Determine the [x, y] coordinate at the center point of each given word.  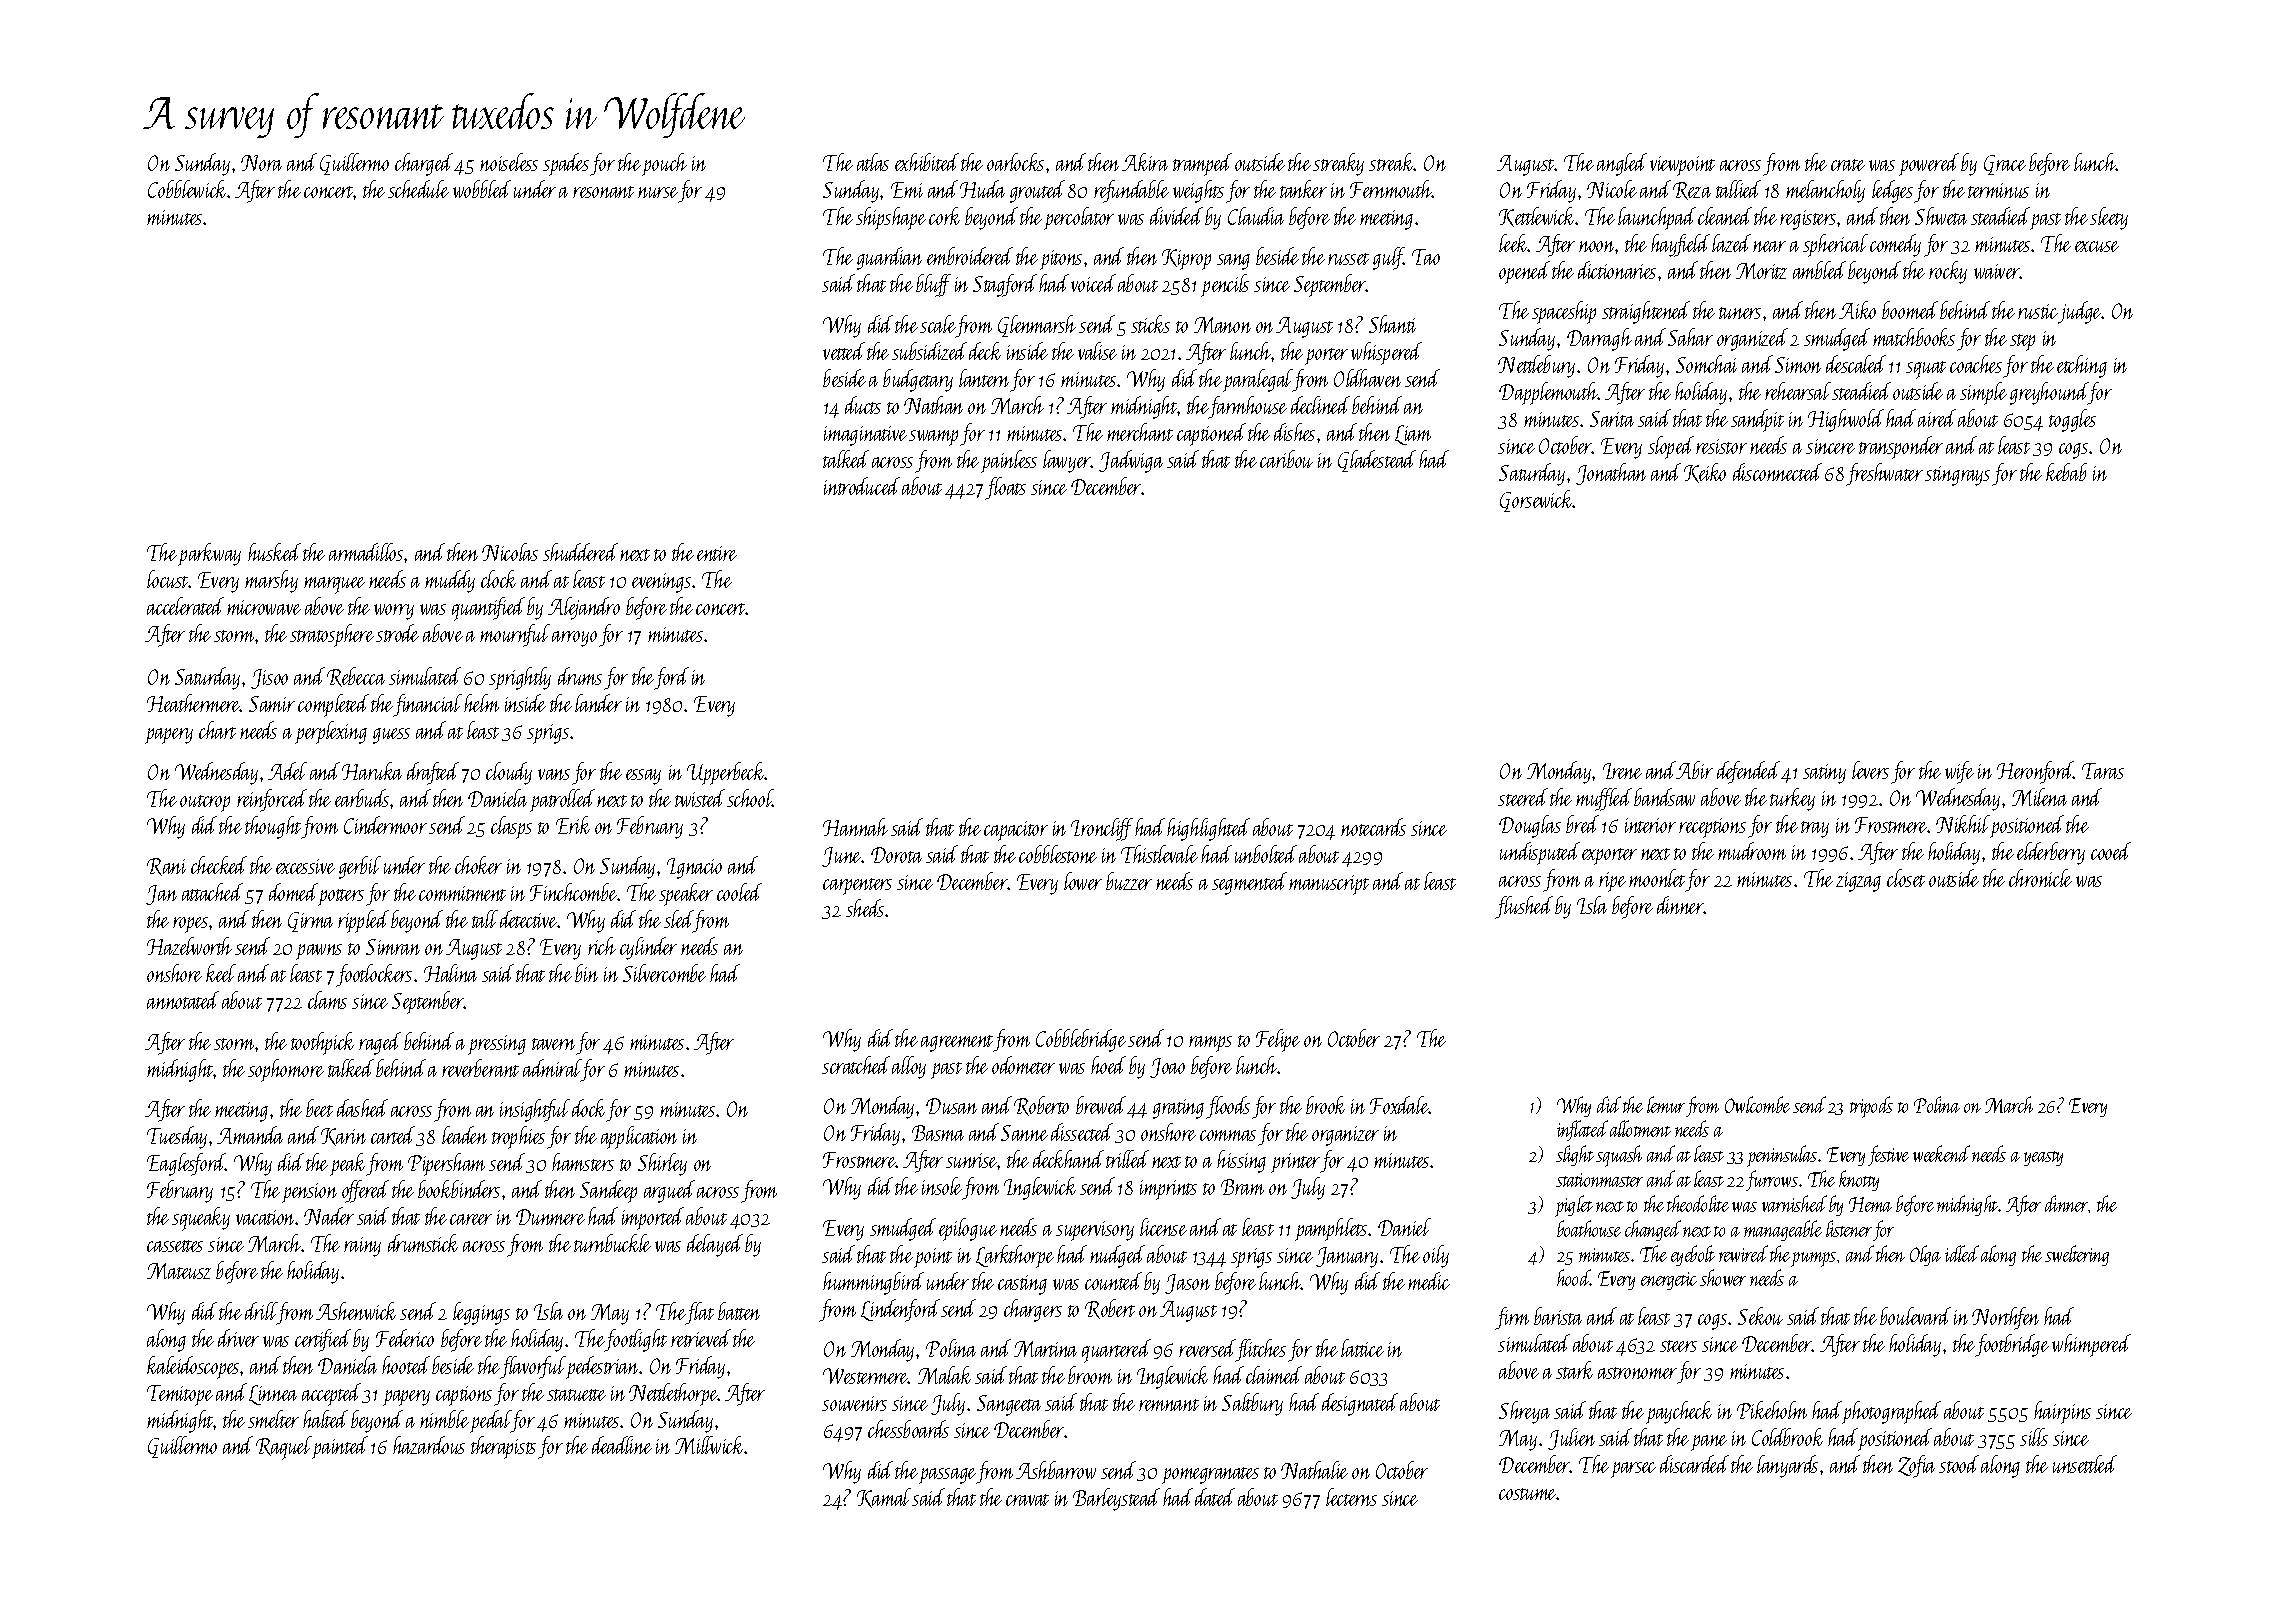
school [750, 798]
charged [425, 164]
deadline [622, 1445]
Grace [2005, 165]
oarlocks [1015, 162]
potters [341, 897]
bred [1582, 824]
